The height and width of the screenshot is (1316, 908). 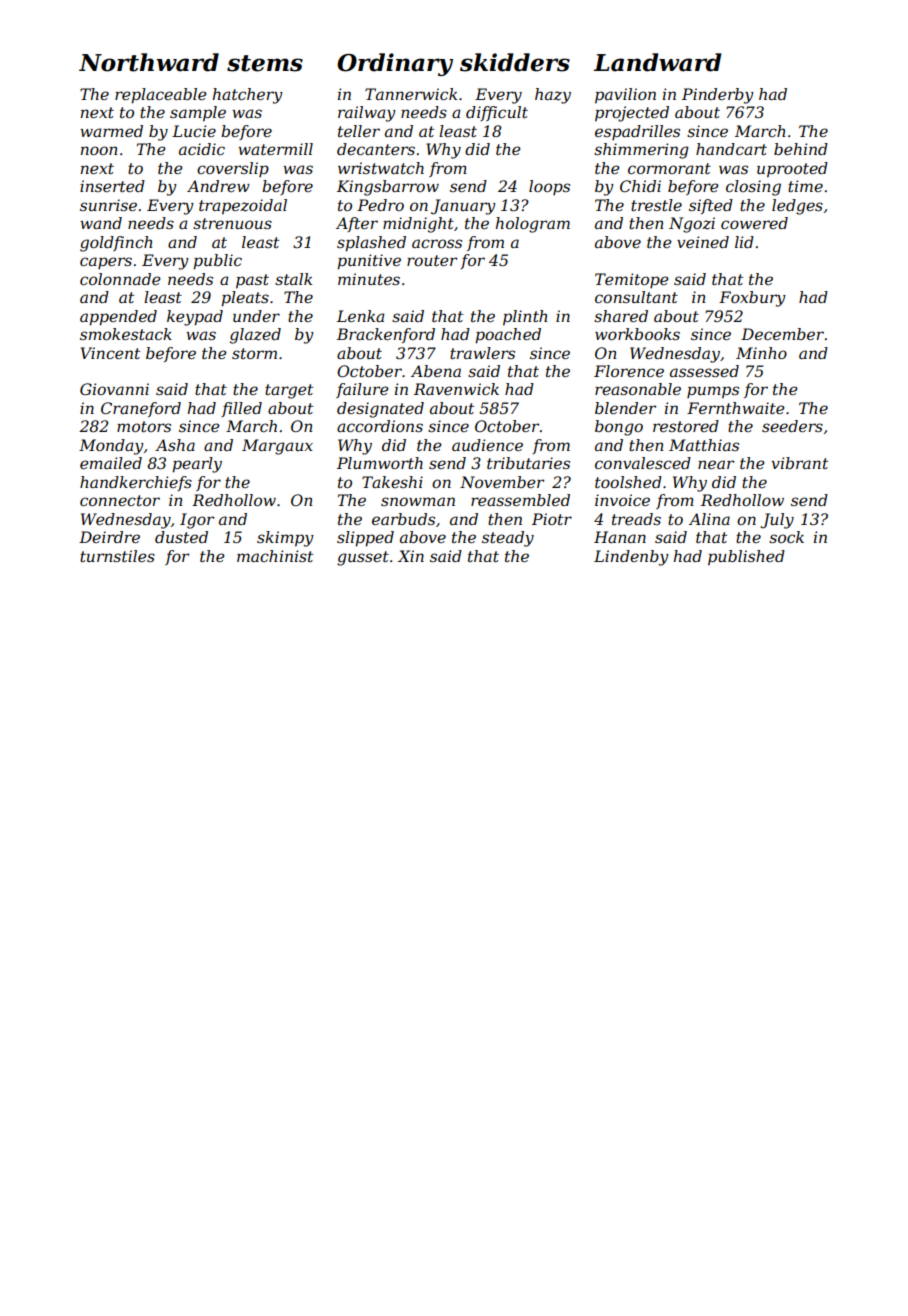 What do you see at coordinates (656, 205) in the screenshot?
I see `trestle` at bounding box center [656, 205].
